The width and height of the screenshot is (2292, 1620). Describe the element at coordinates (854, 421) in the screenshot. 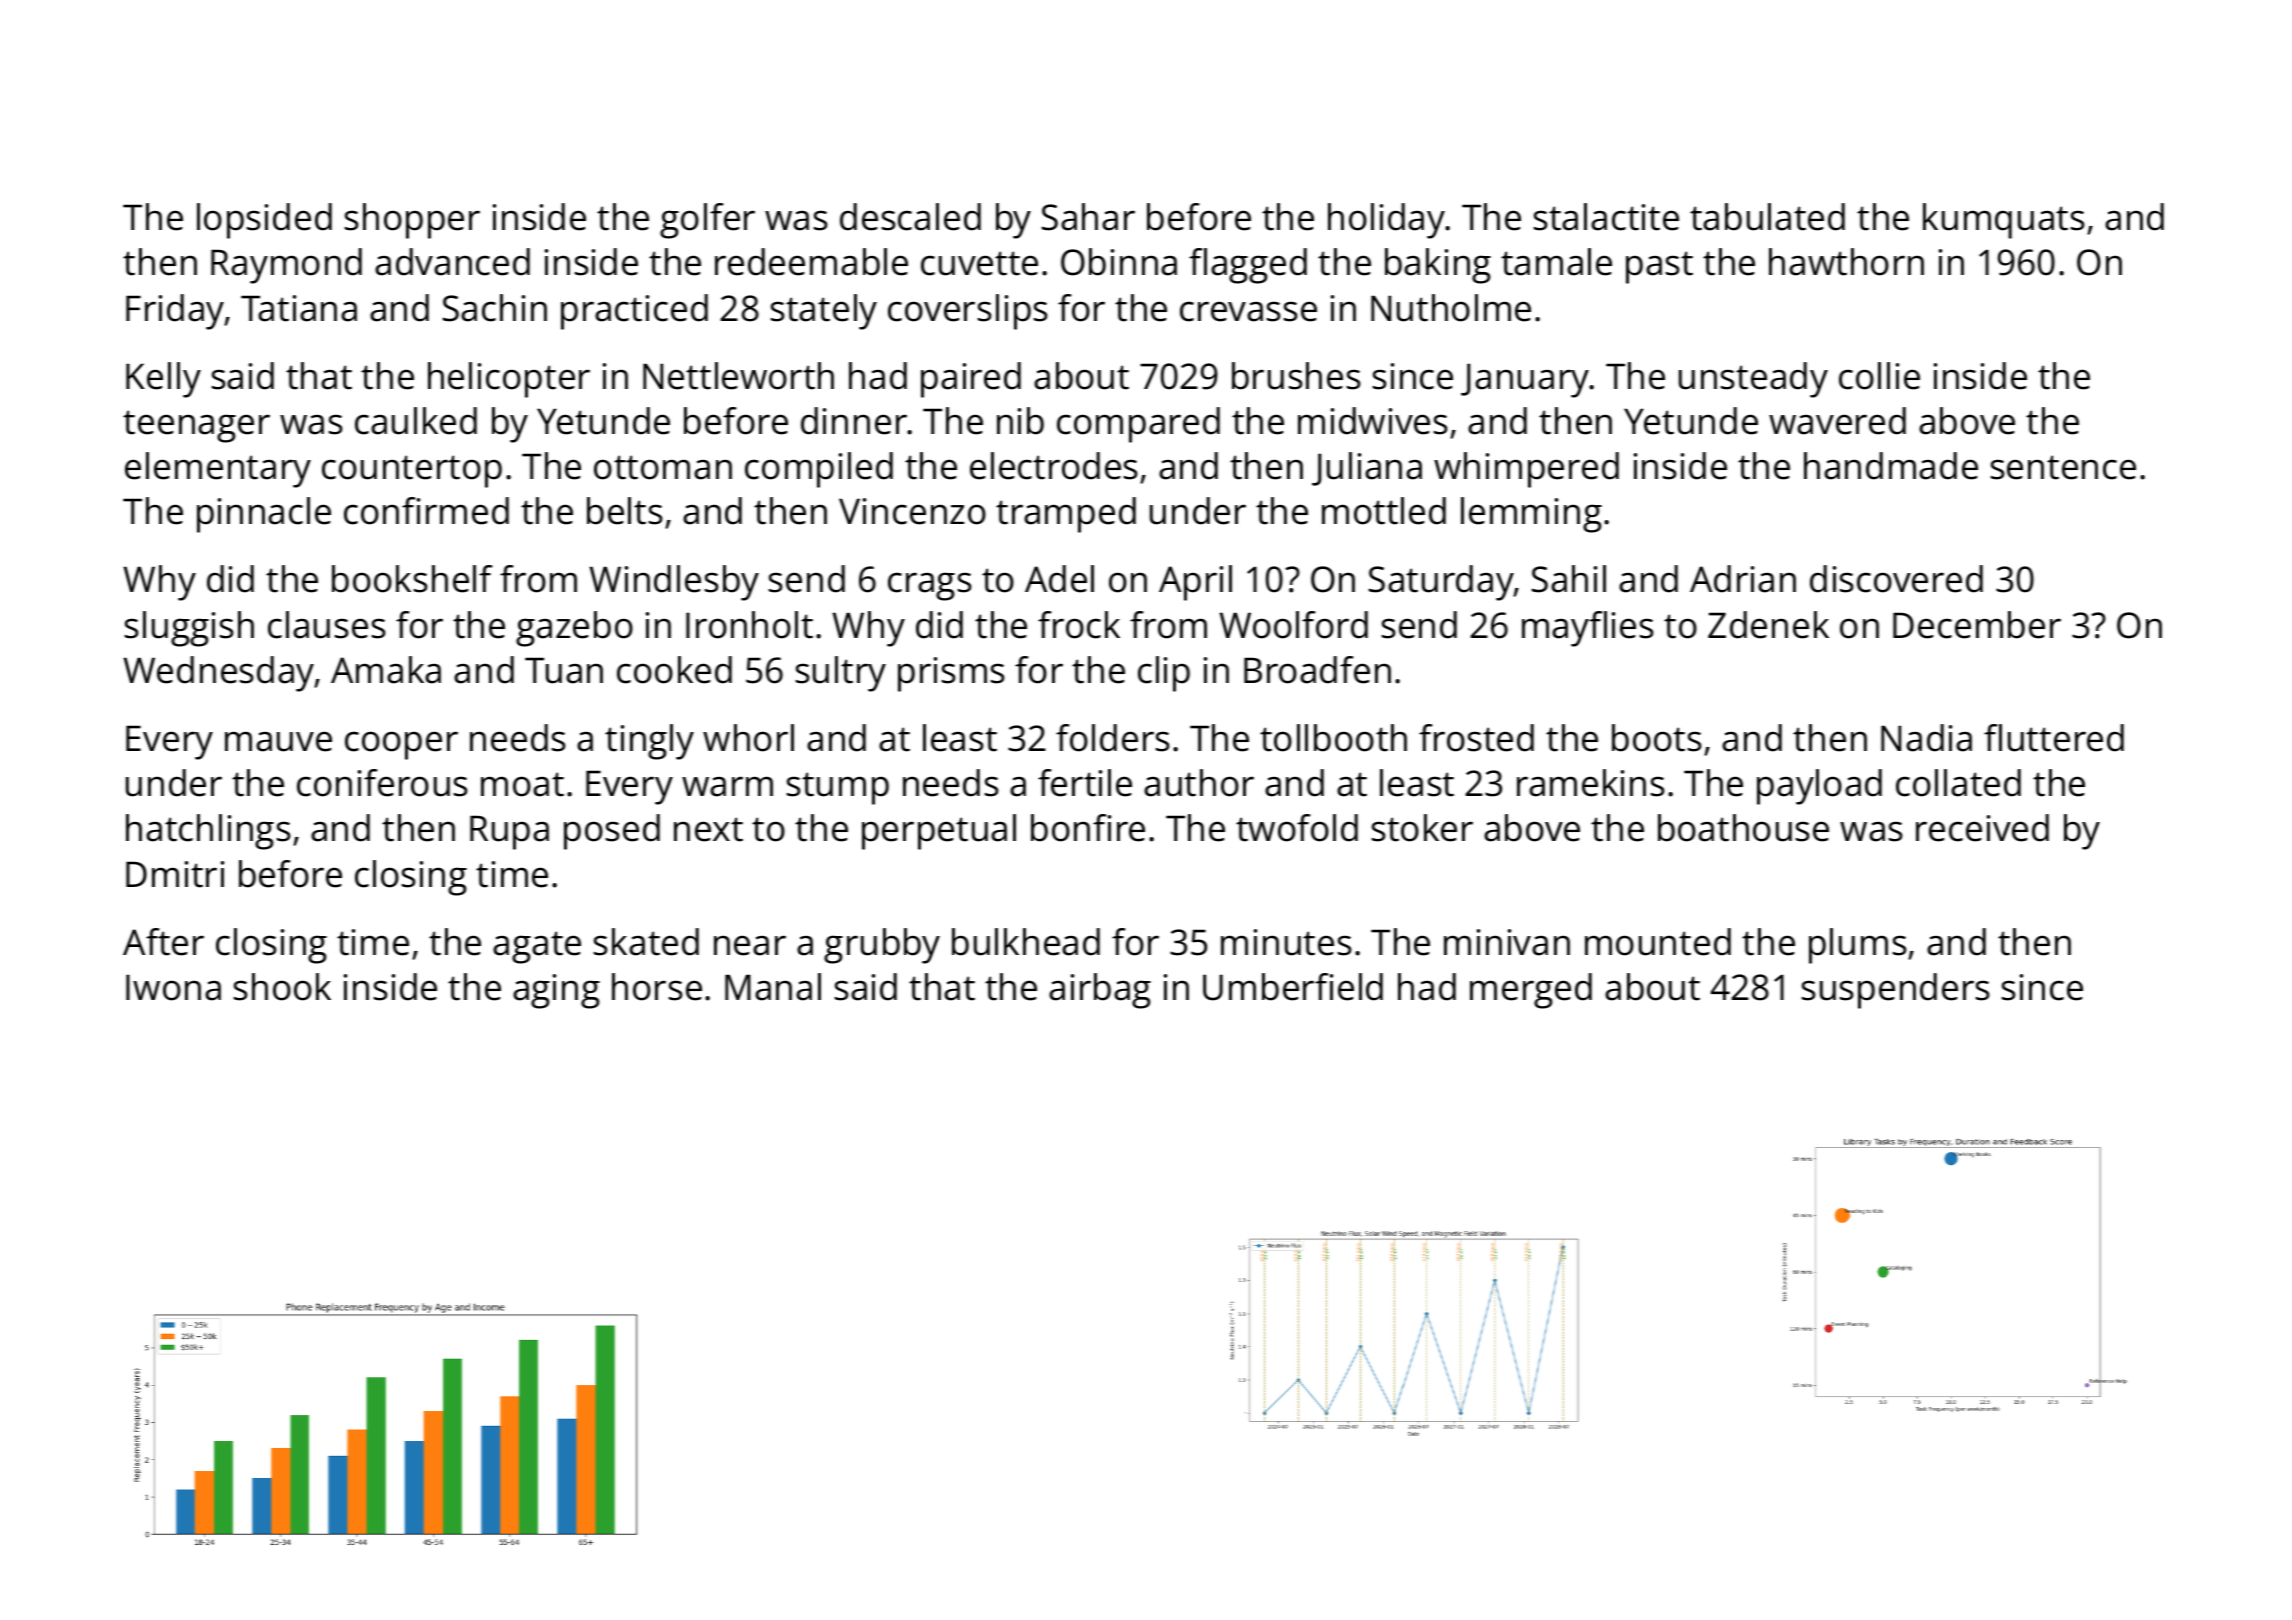

I see `dinner` at that location.
